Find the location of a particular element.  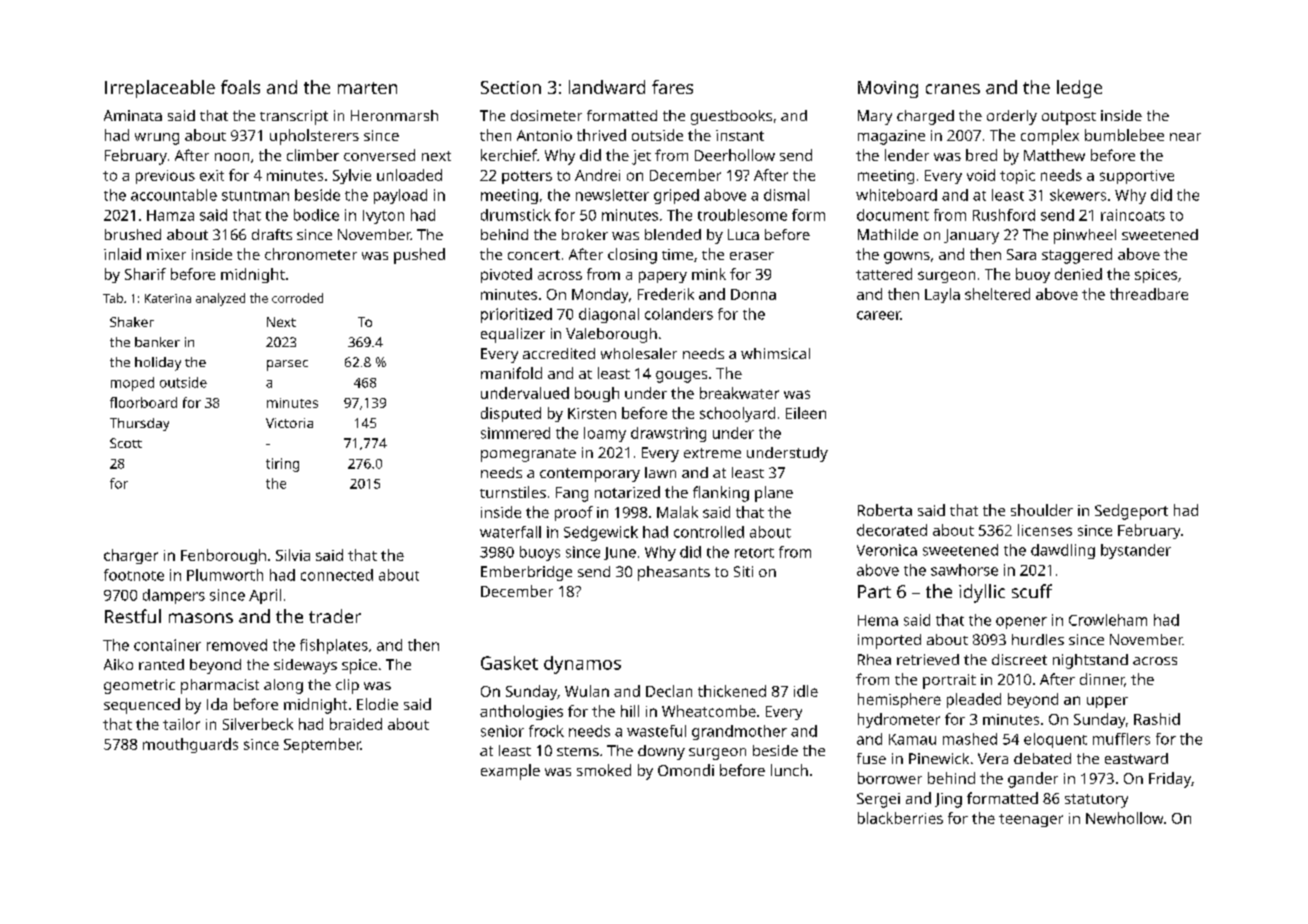

staggered is located at coordinates (1077, 256).
